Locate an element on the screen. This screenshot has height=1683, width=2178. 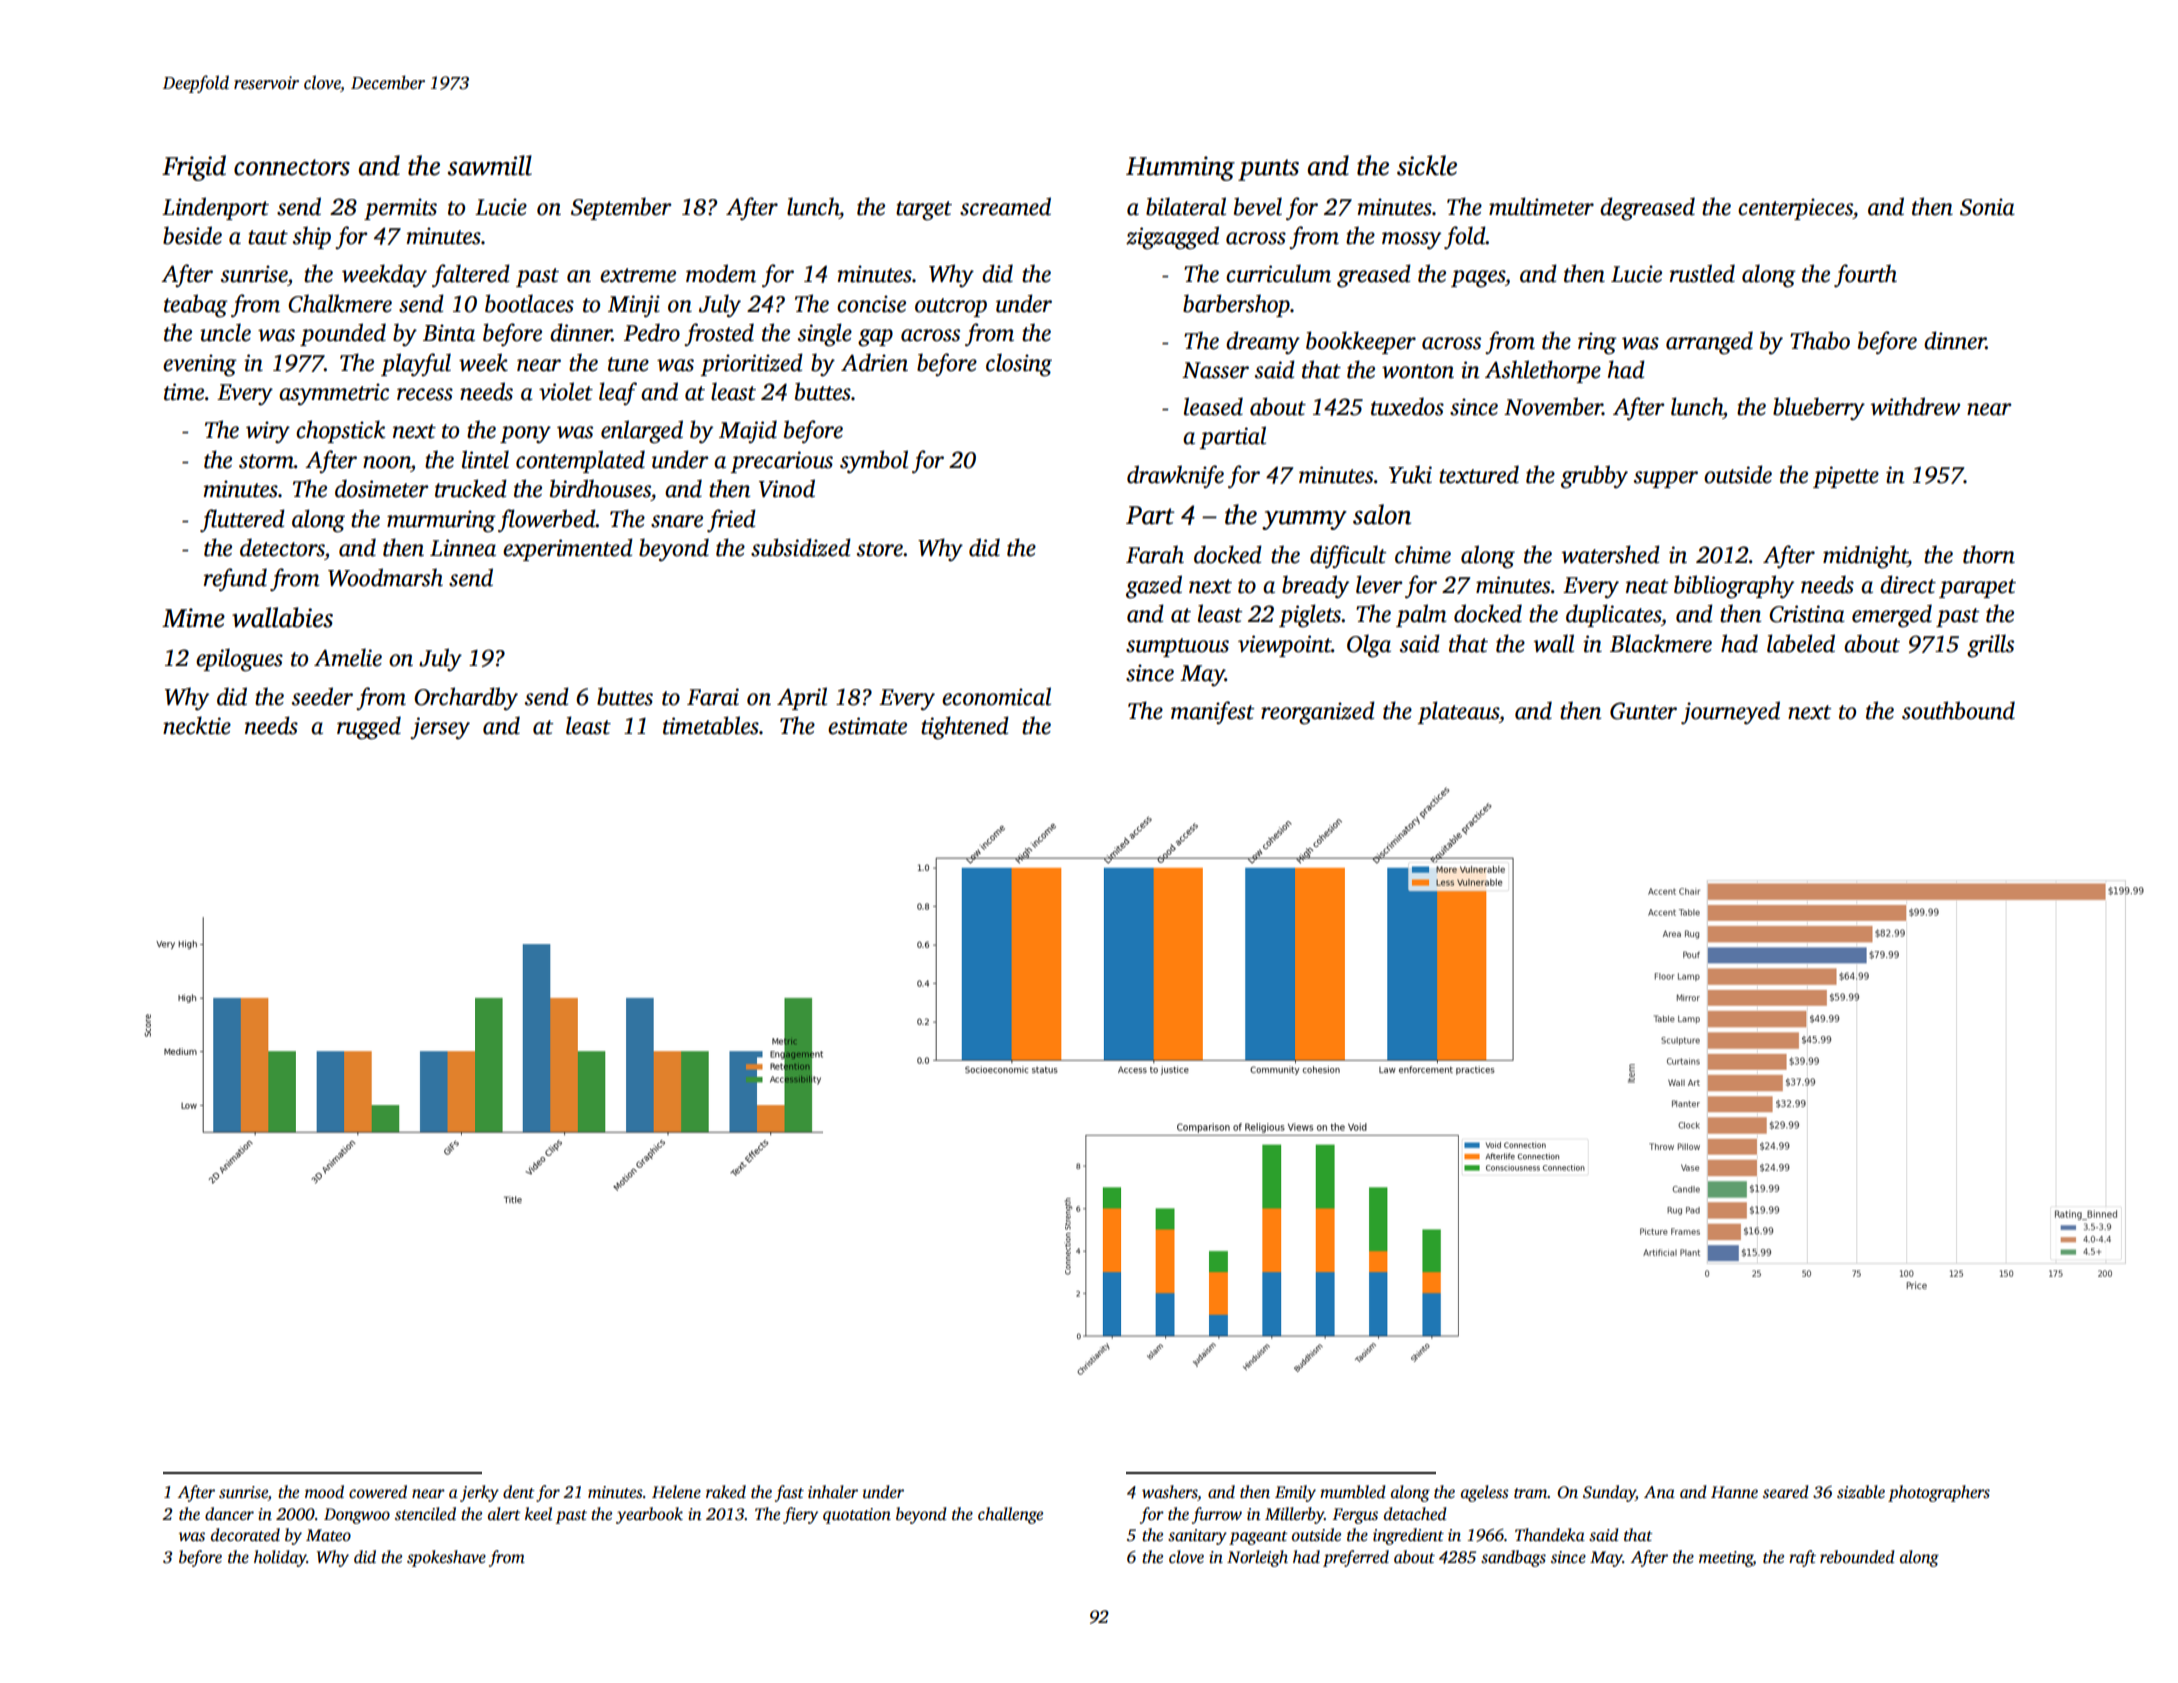
enlarged is located at coordinates (642, 432).
